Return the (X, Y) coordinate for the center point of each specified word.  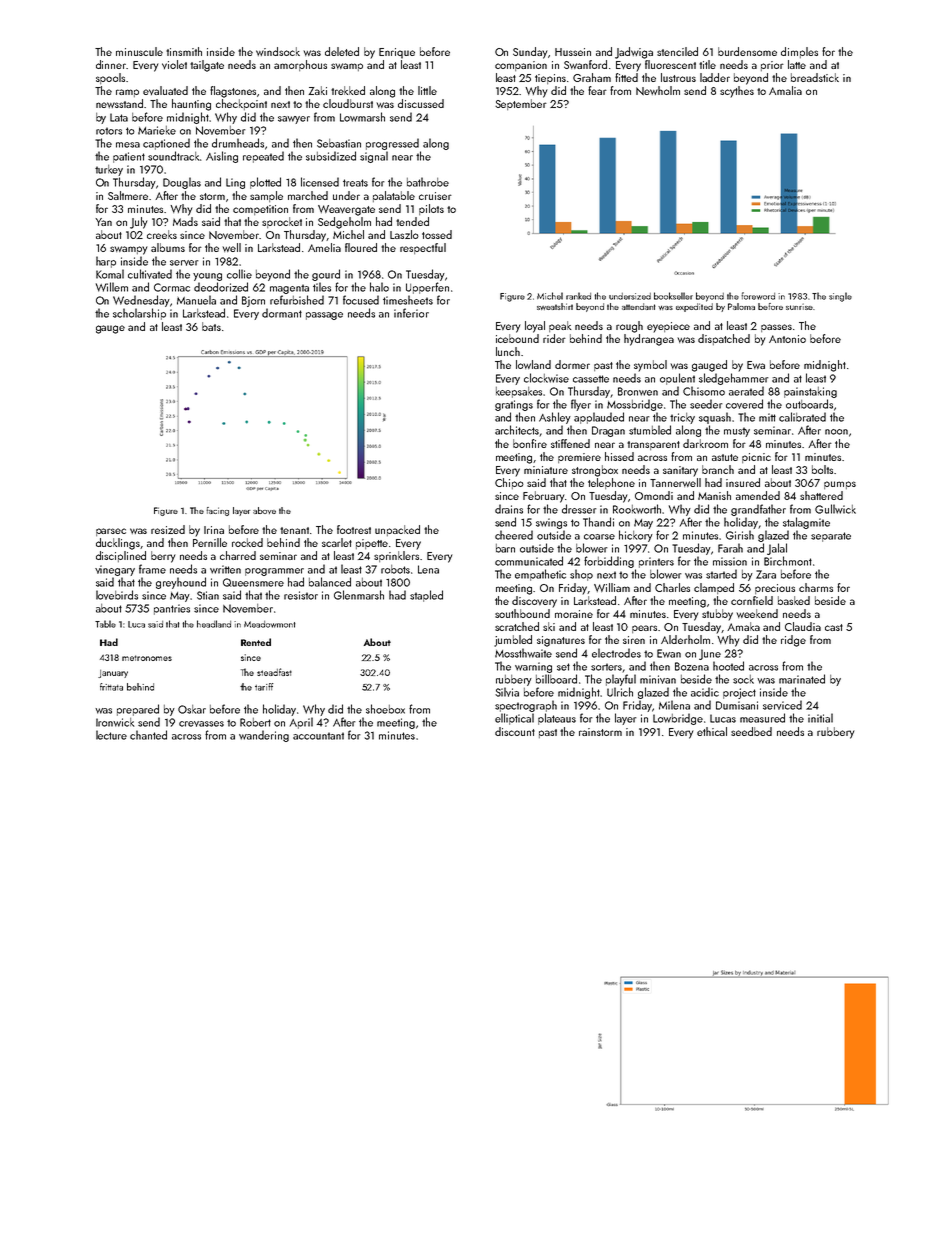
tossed (437, 234)
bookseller (673, 296)
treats (355, 183)
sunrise (799, 306)
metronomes (147, 658)
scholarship (139, 314)
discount (515, 731)
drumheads (238, 143)
